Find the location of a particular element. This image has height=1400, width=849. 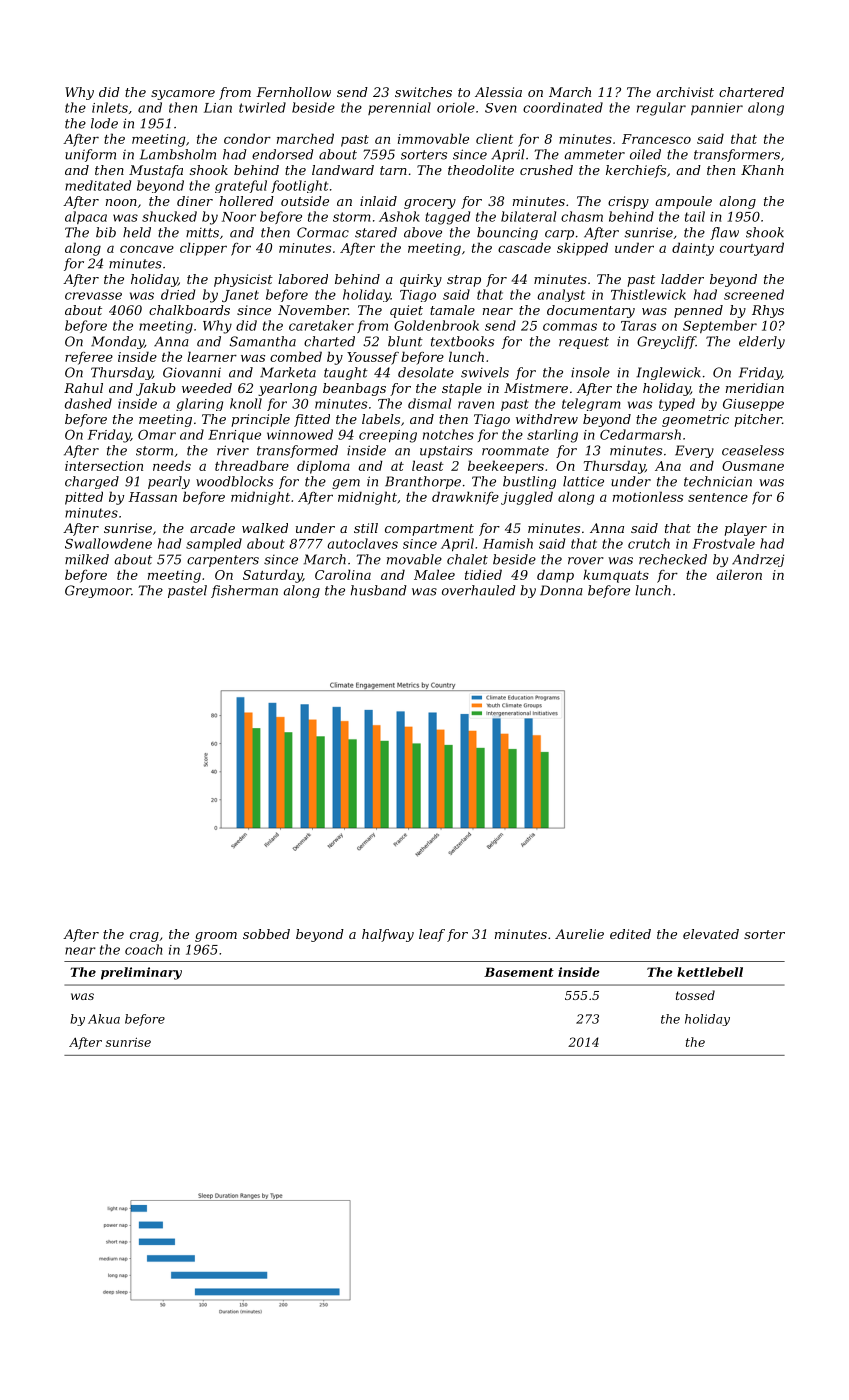

lode is located at coordinates (104, 123).
